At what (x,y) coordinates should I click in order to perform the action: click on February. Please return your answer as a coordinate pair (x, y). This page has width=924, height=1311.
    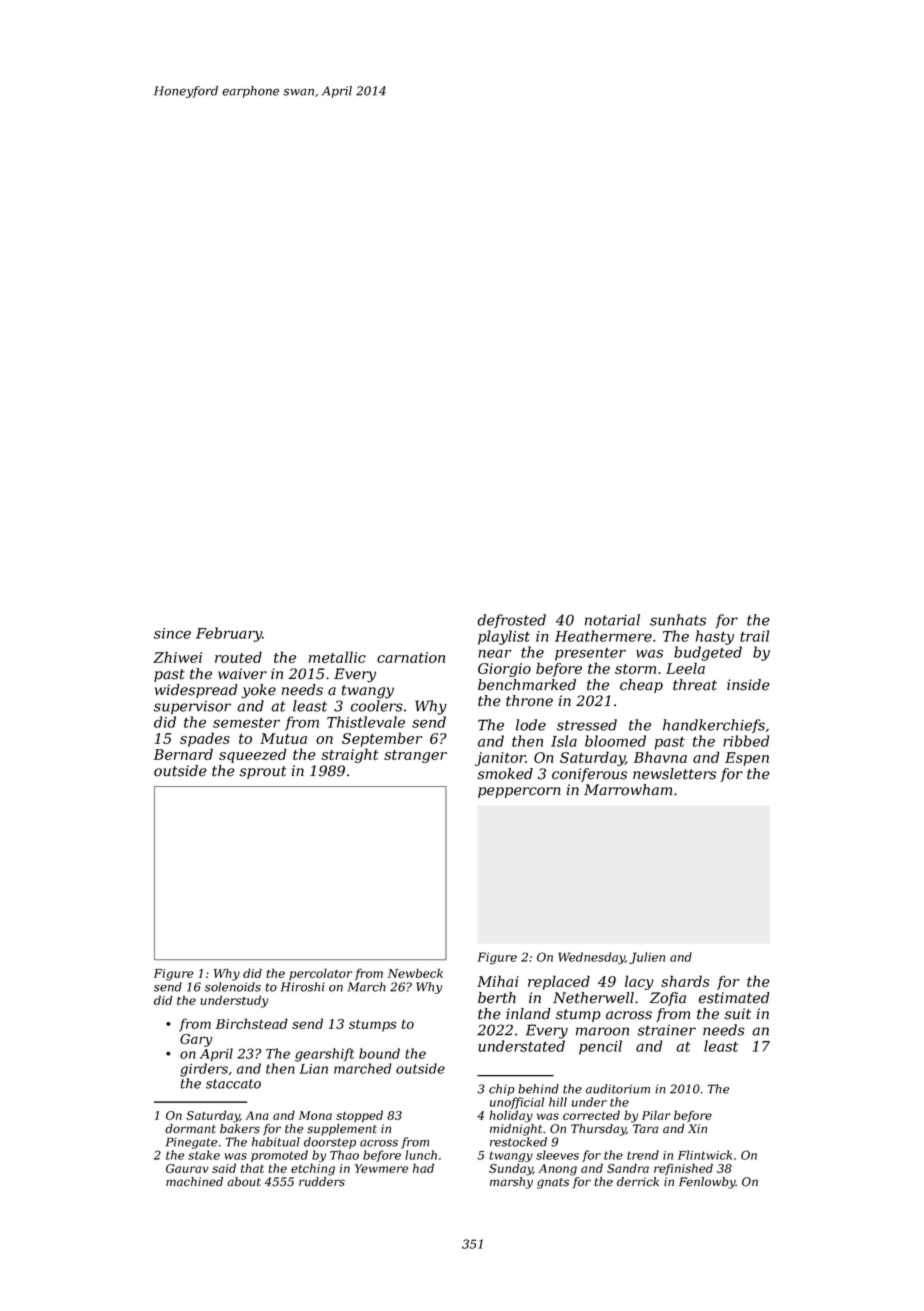
    Looking at the image, I should click on (229, 634).
